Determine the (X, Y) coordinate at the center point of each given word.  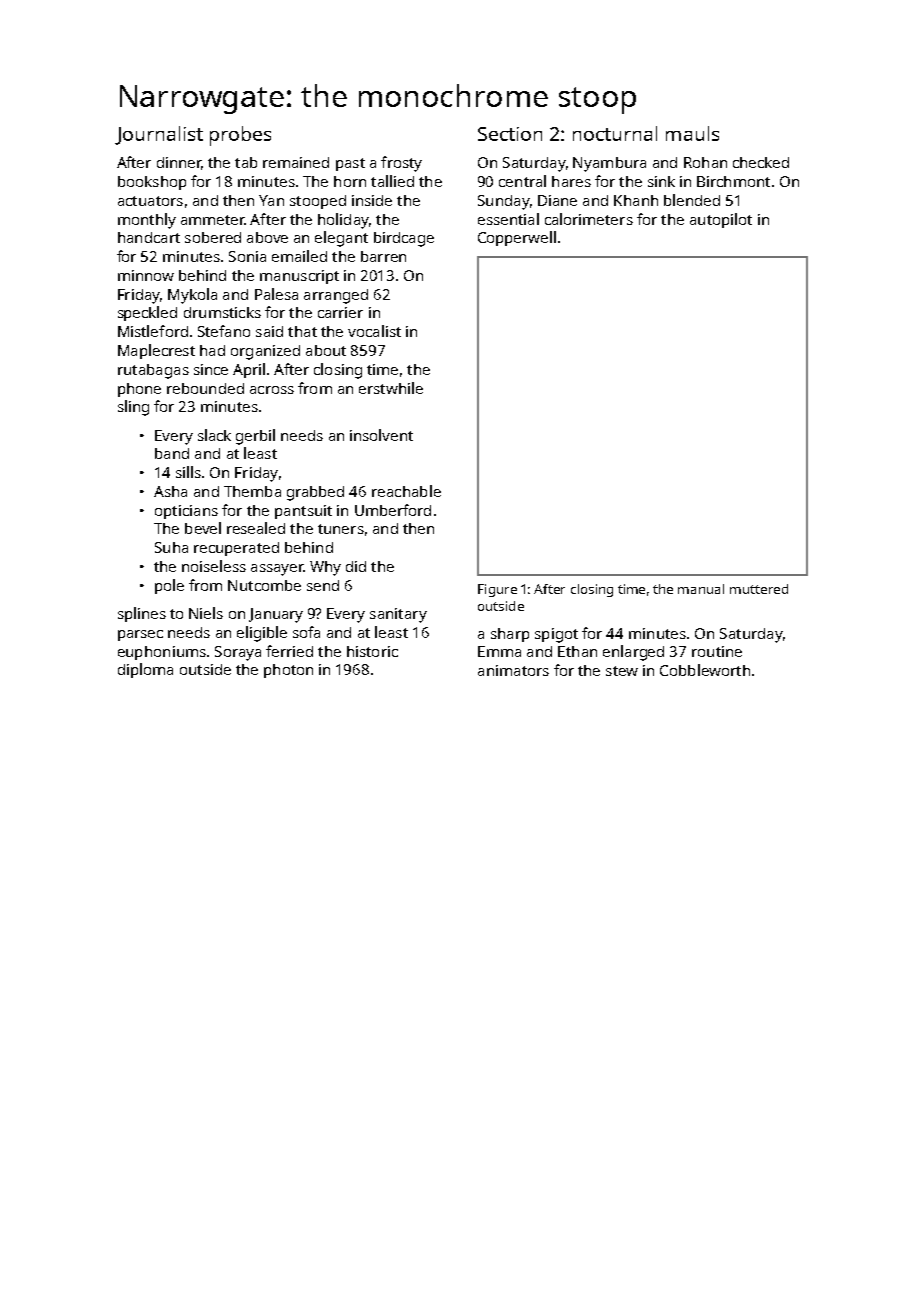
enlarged (633, 653)
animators (513, 670)
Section (510, 134)
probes (240, 136)
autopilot (721, 220)
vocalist (374, 331)
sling (133, 408)
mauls (692, 133)
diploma (145, 670)
